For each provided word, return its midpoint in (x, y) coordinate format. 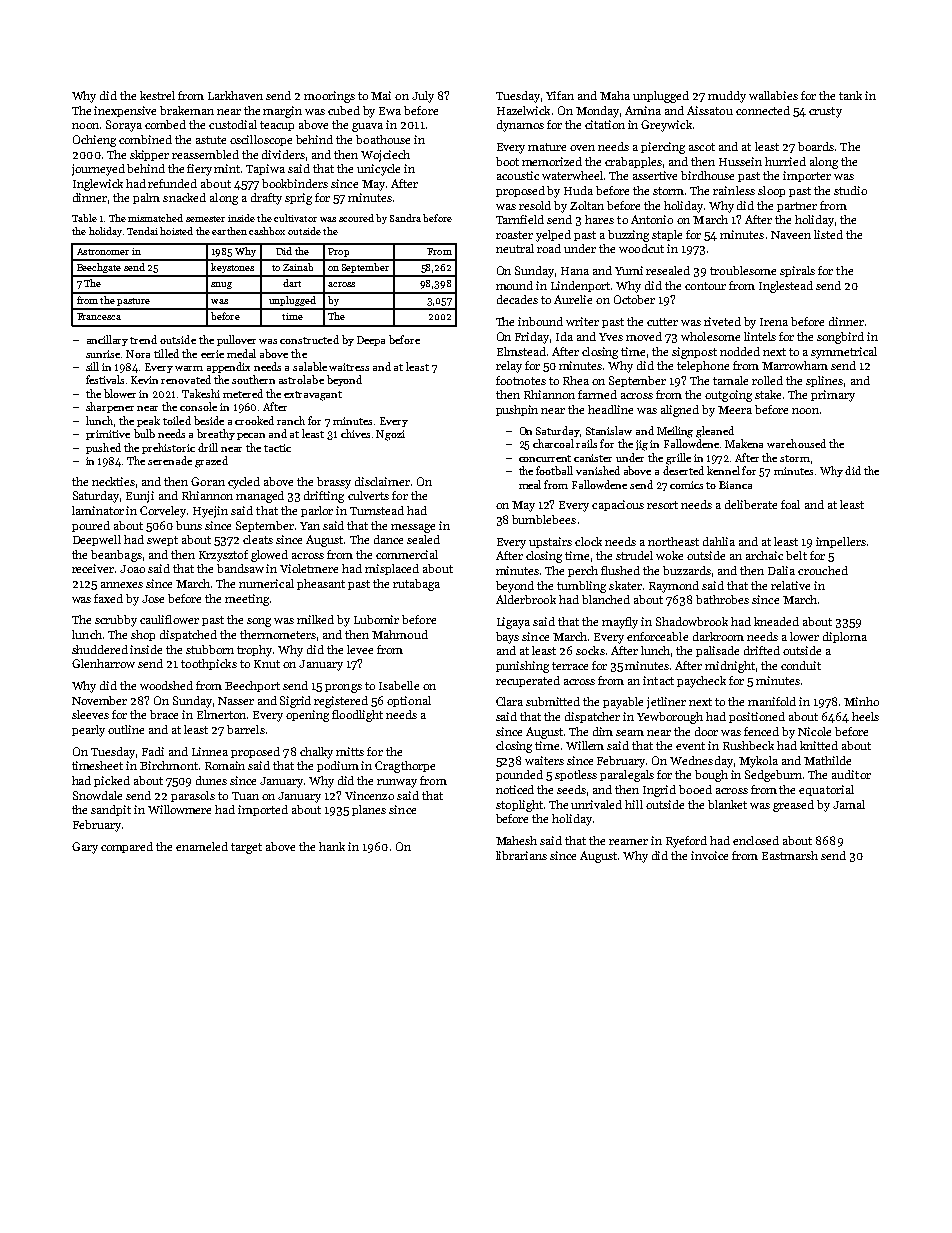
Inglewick (98, 185)
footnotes (521, 380)
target (246, 848)
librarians (521, 855)
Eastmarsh (790, 855)
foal (790, 504)
